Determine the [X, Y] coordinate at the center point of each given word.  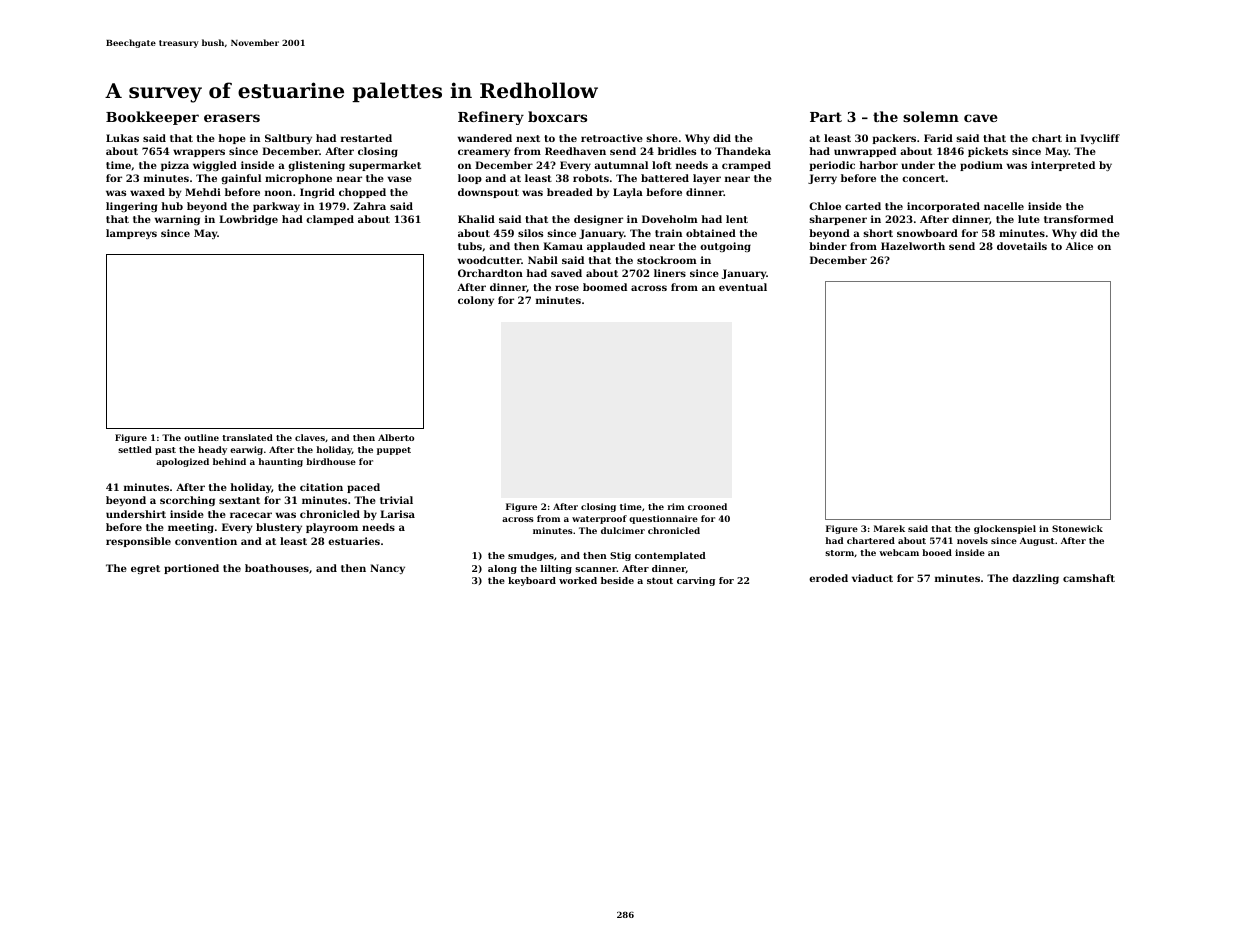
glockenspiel [1005, 529]
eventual [743, 287]
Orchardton [490, 273]
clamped [330, 220]
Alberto [396, 437]
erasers [232, 118]
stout [660, 580]
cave [981, 118]
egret [145, 569]
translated [247, 437]
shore [662, 138]
